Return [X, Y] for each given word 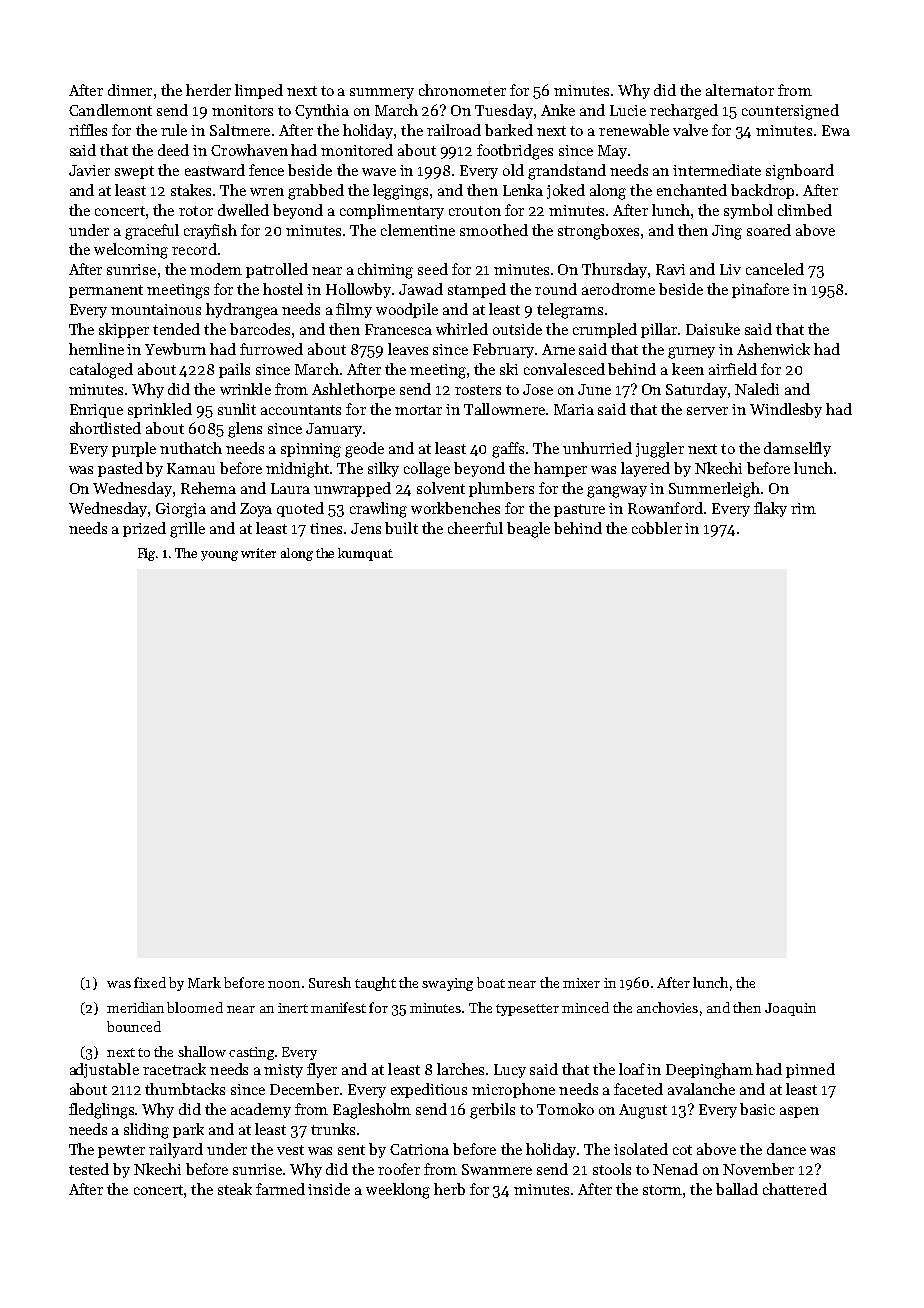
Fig [147, 554]
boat [491, 982]
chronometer [462, 90]
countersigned [790, 112]
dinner [130, 90]
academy [261, 1110]
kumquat [365, 554]
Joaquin [790, 1009]
